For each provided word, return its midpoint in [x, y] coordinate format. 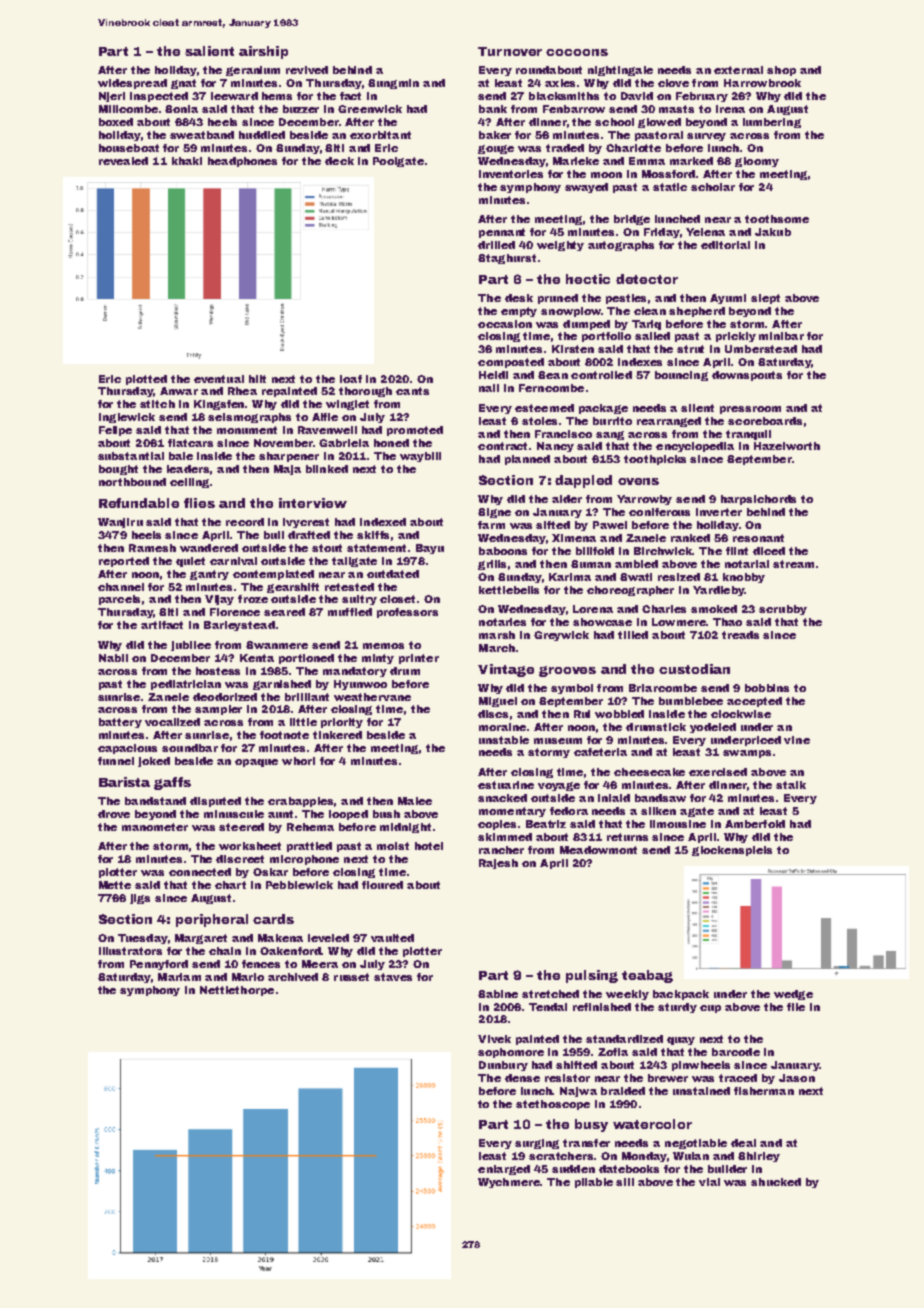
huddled [262, 135]
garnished [282, 685]
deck [339, 161]
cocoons [577, 52]
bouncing [681, 376]
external [738, 70]
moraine [502, 727]
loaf [351, 379]
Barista [124, 782]
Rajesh [498, 864]
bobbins [767, 688]
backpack [681, 995]
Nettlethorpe [237, 991]
